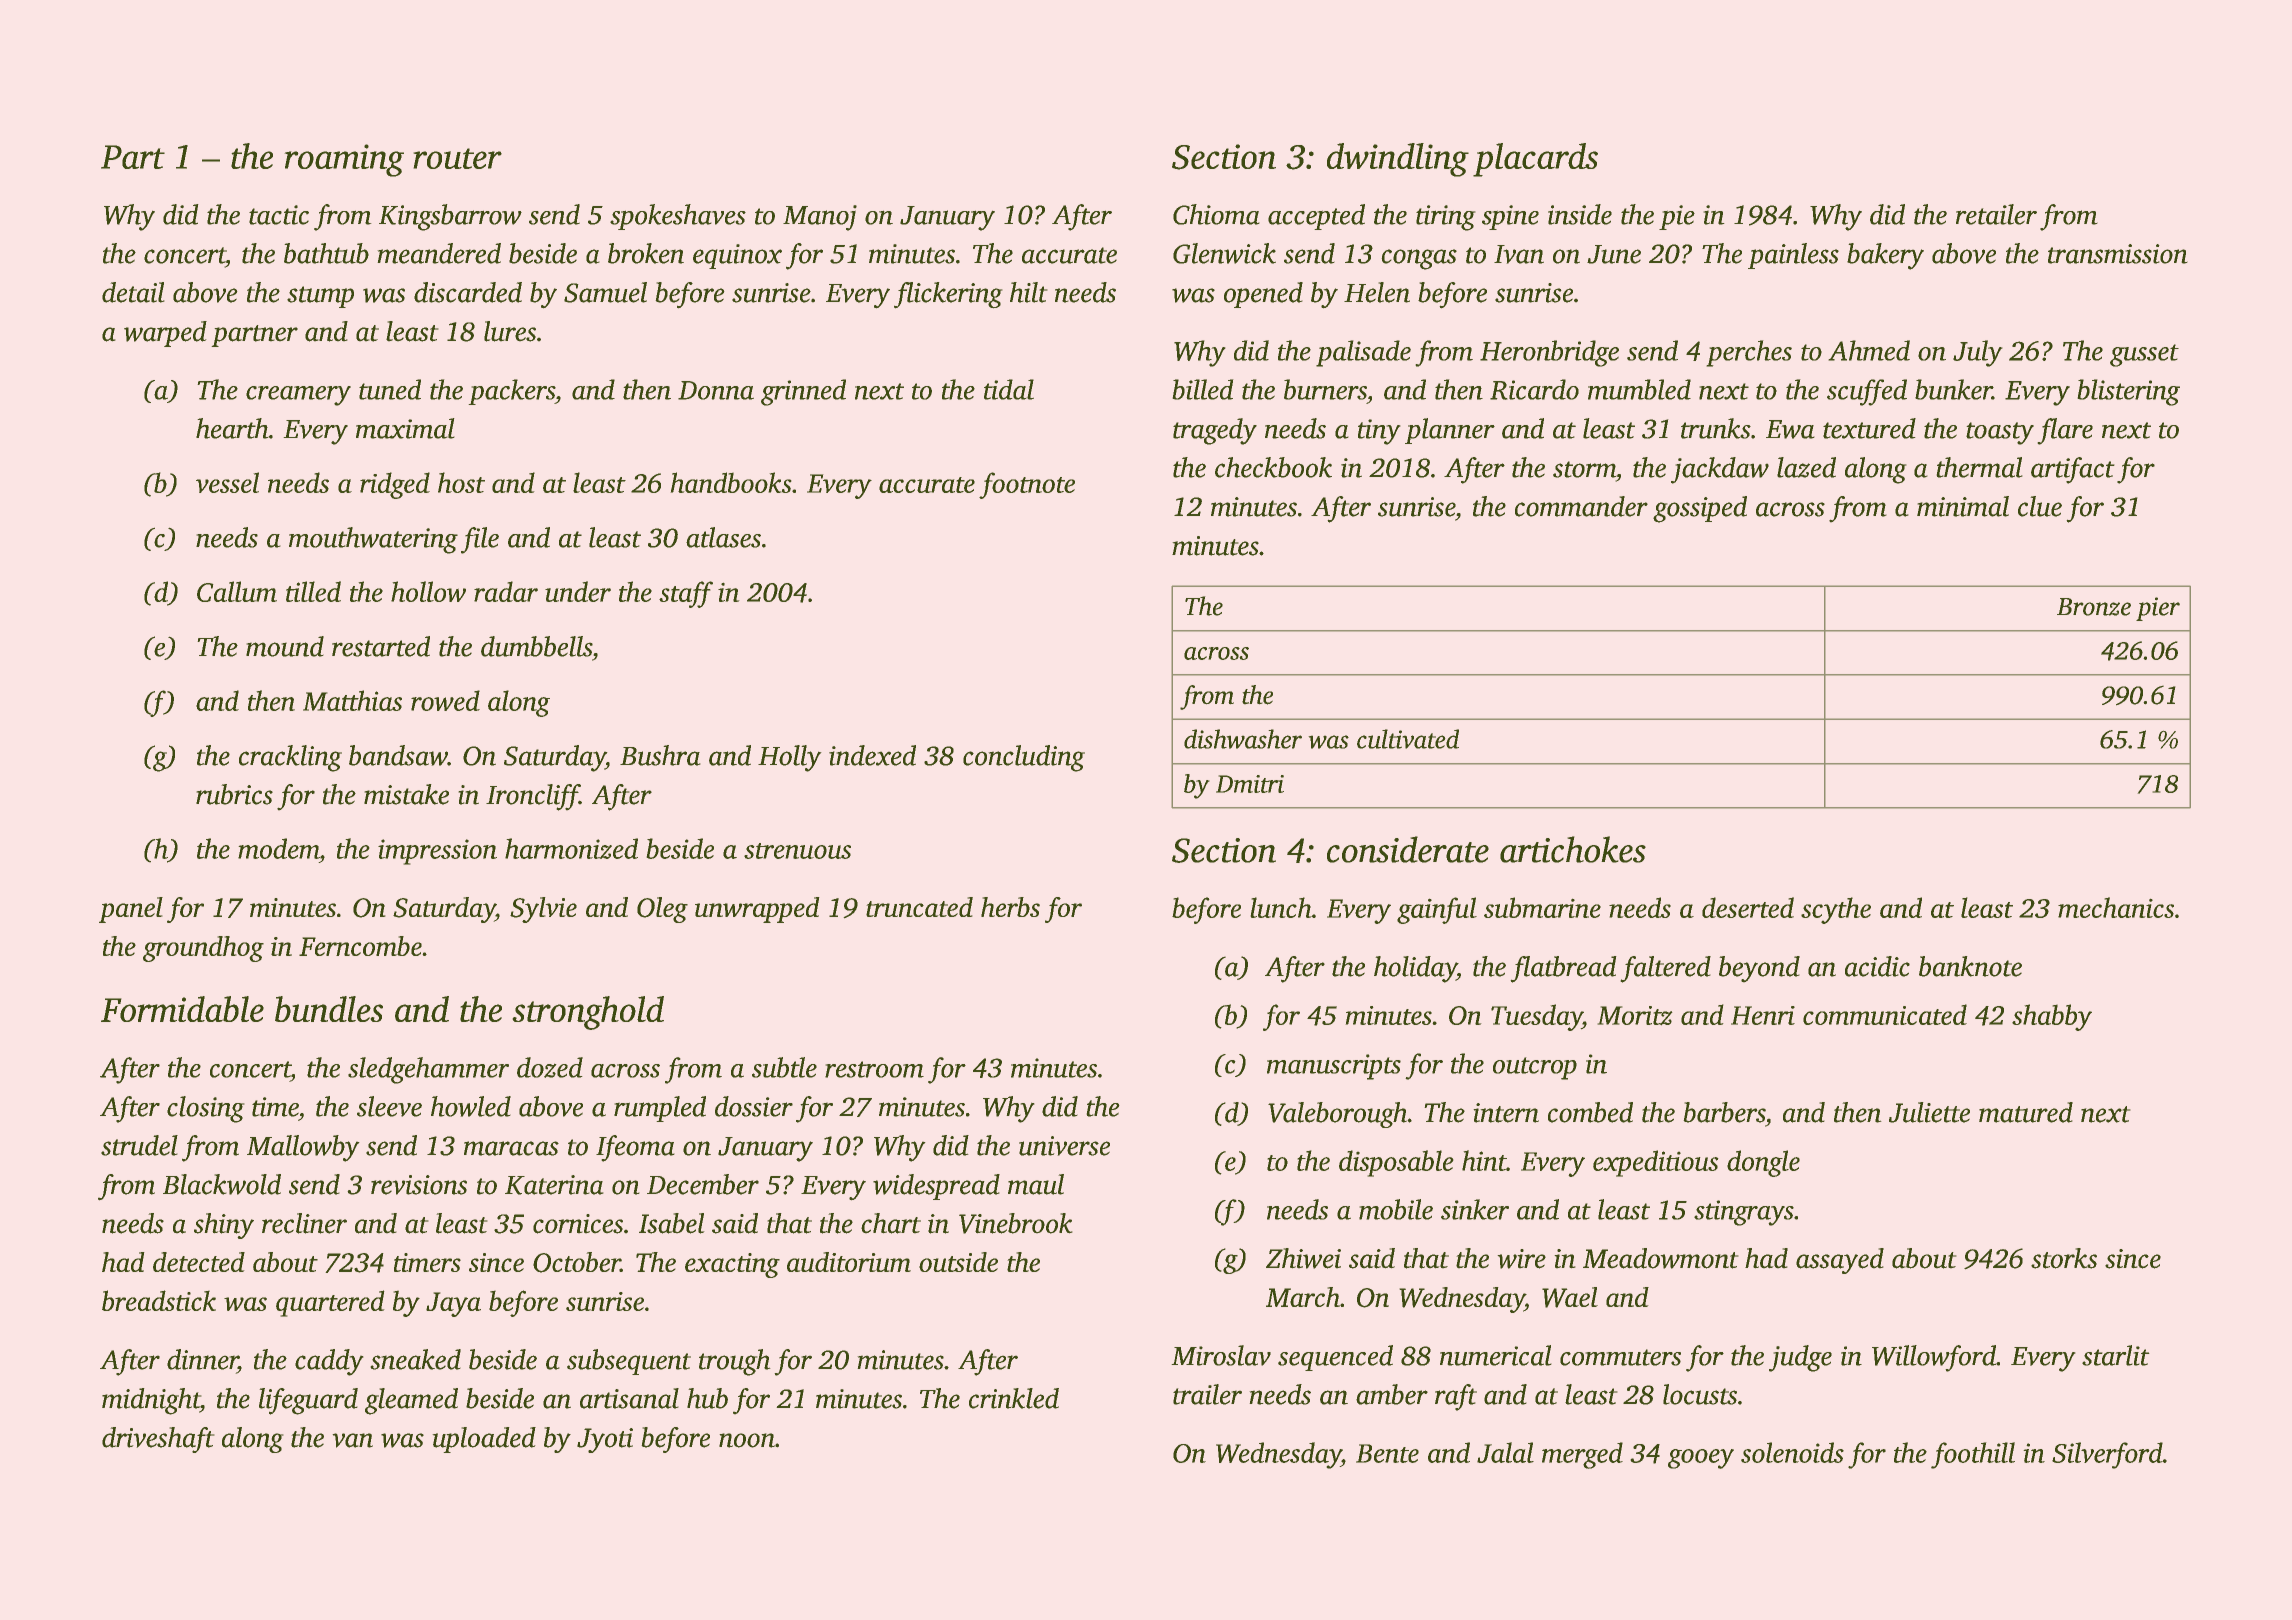 The width and height of the screenshot is (2292, 1620). I want to click on Chioma, so click(1216, 214).
